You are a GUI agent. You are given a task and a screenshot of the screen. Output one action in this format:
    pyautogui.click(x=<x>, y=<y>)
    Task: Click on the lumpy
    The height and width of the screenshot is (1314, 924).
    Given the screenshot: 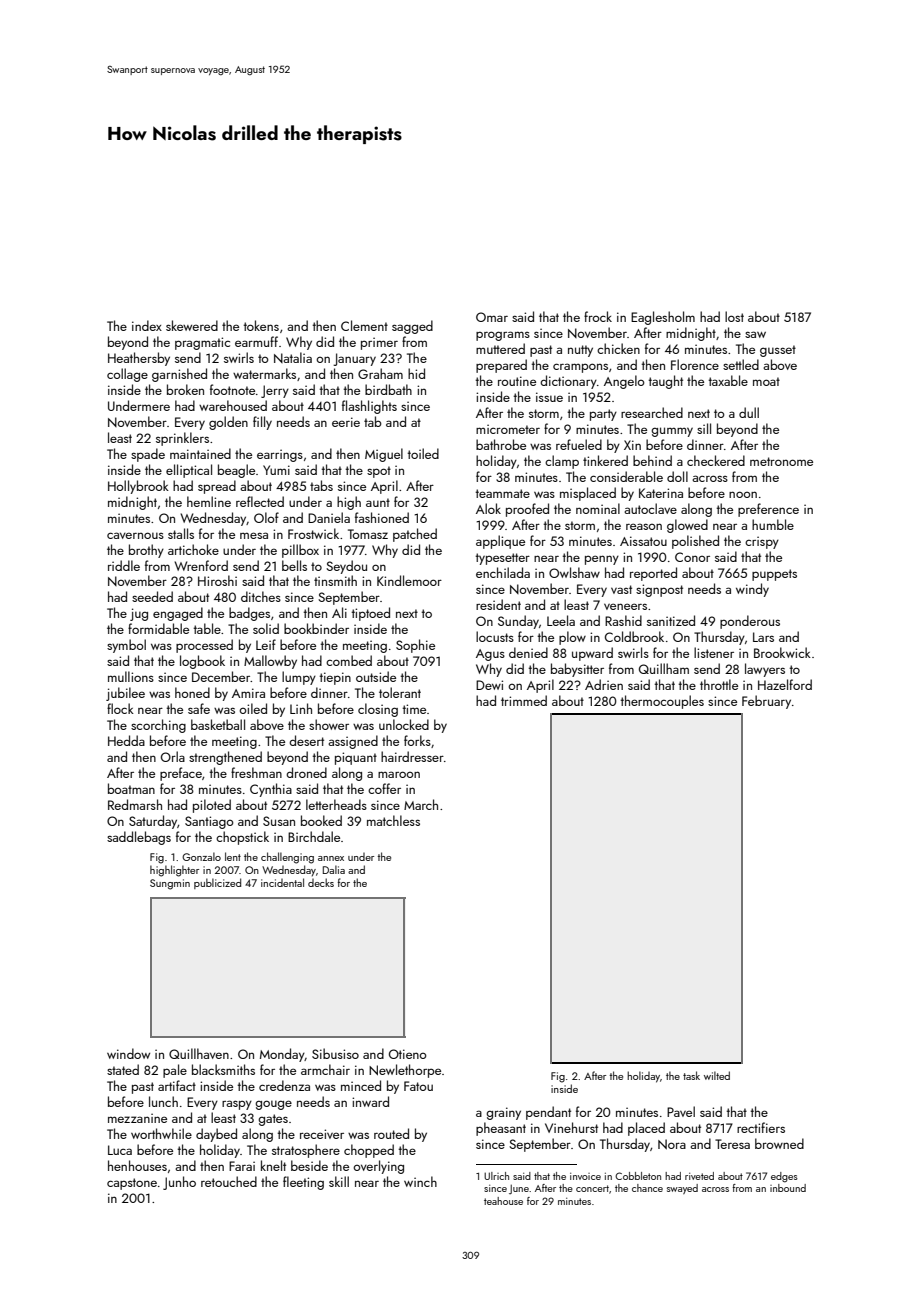 What is the action you would take?
    pyautogui.click(x=299, y=678)
